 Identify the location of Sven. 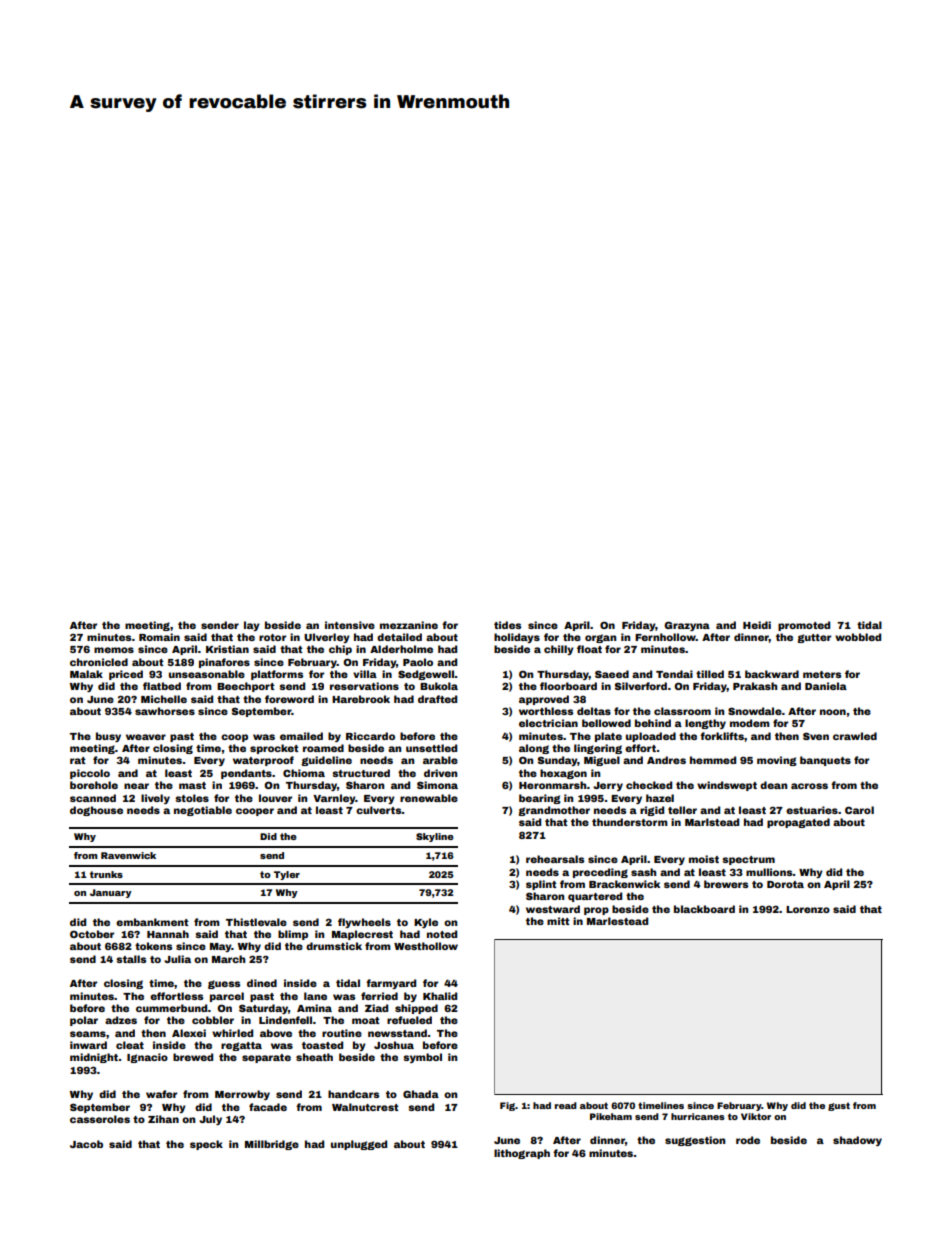
(816, 736).
